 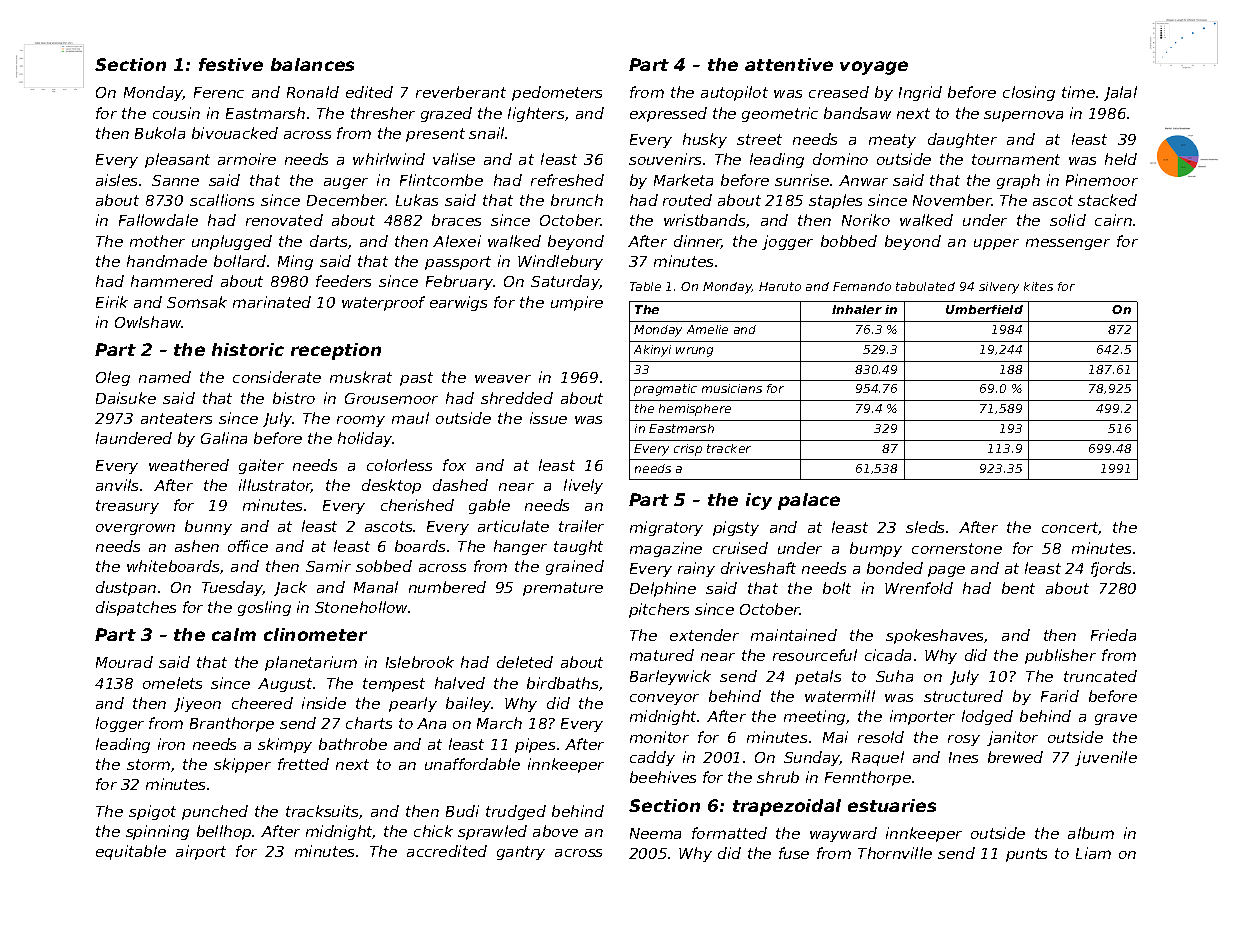 I want to click on cousin, so click(x=176, y=113).
